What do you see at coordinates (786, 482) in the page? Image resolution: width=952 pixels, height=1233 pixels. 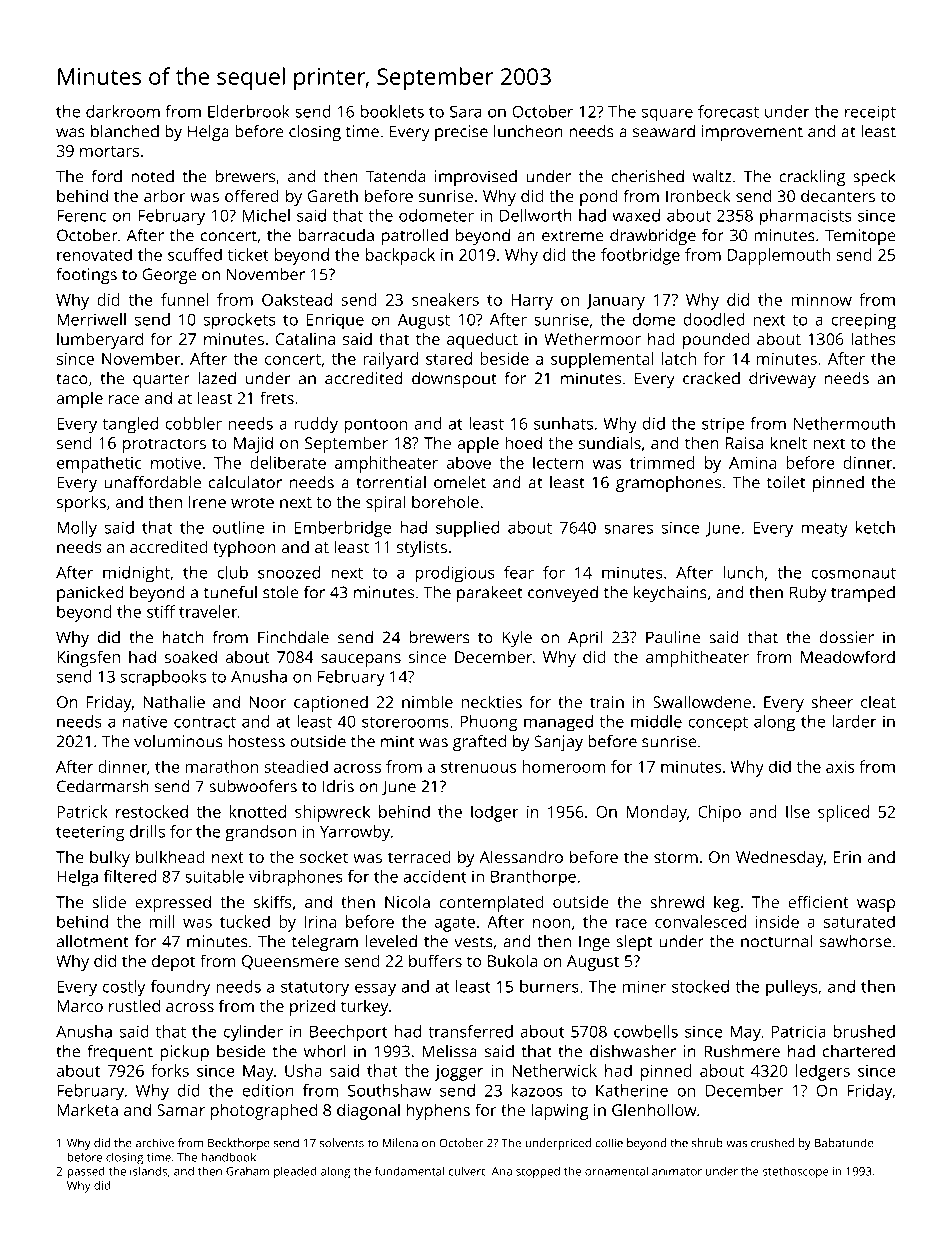 I see `toilet` at bounding box center [786, 482].
